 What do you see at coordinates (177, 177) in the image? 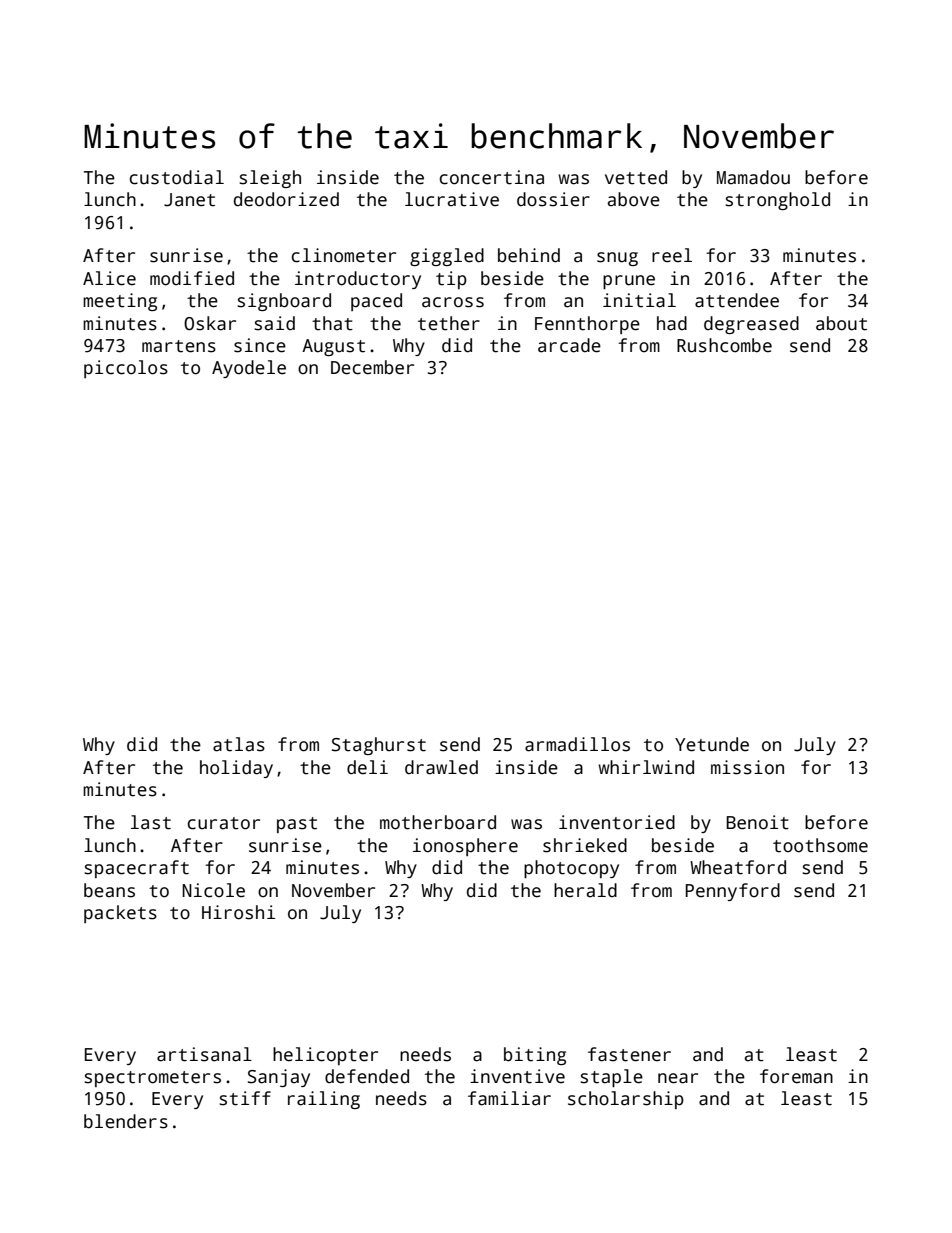
I see `custodial` at bounding box center [177, 177].
